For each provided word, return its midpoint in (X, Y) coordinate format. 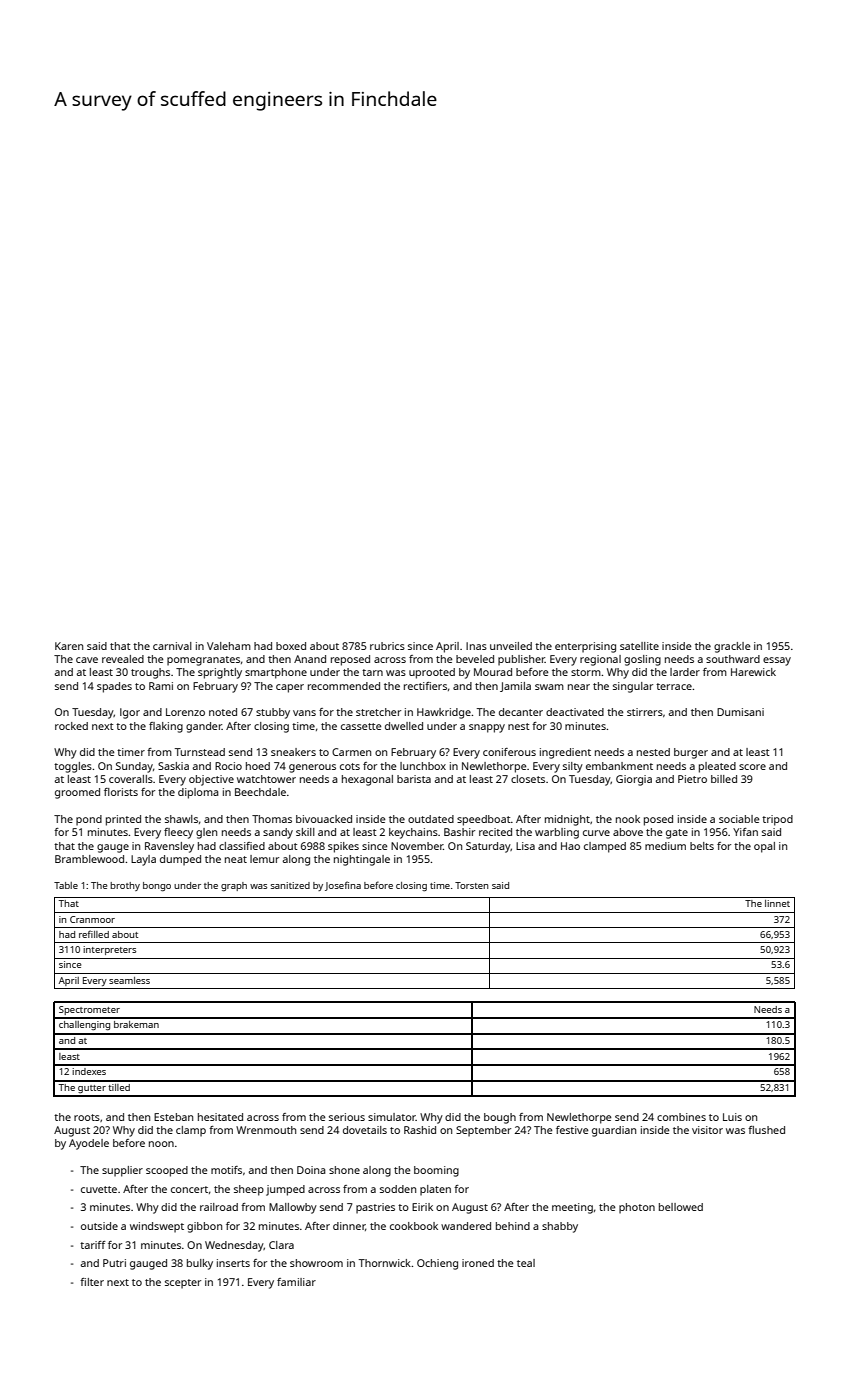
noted (223, 712)
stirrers (645, 712)
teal (526, 1263)
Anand (310, 659)
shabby (560, 1227)
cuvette (99, 1189)
